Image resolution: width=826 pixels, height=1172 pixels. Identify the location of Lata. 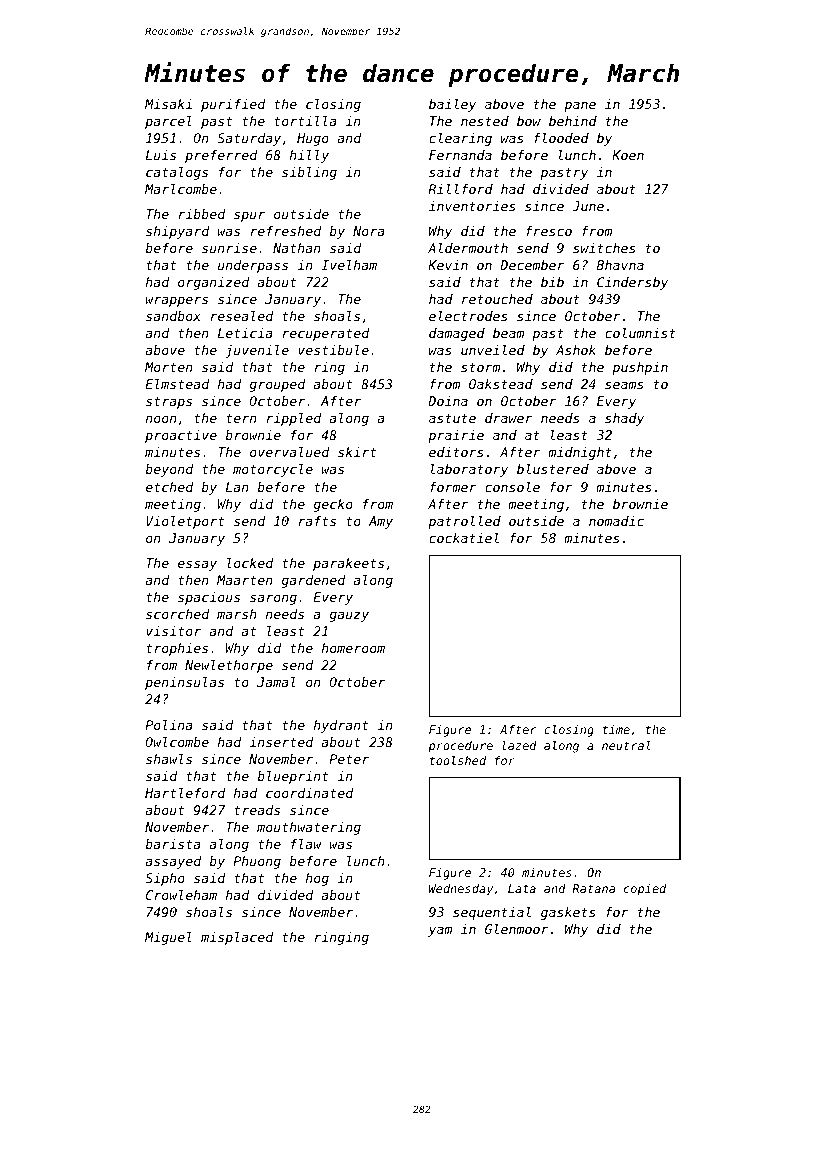
(522, 888).
